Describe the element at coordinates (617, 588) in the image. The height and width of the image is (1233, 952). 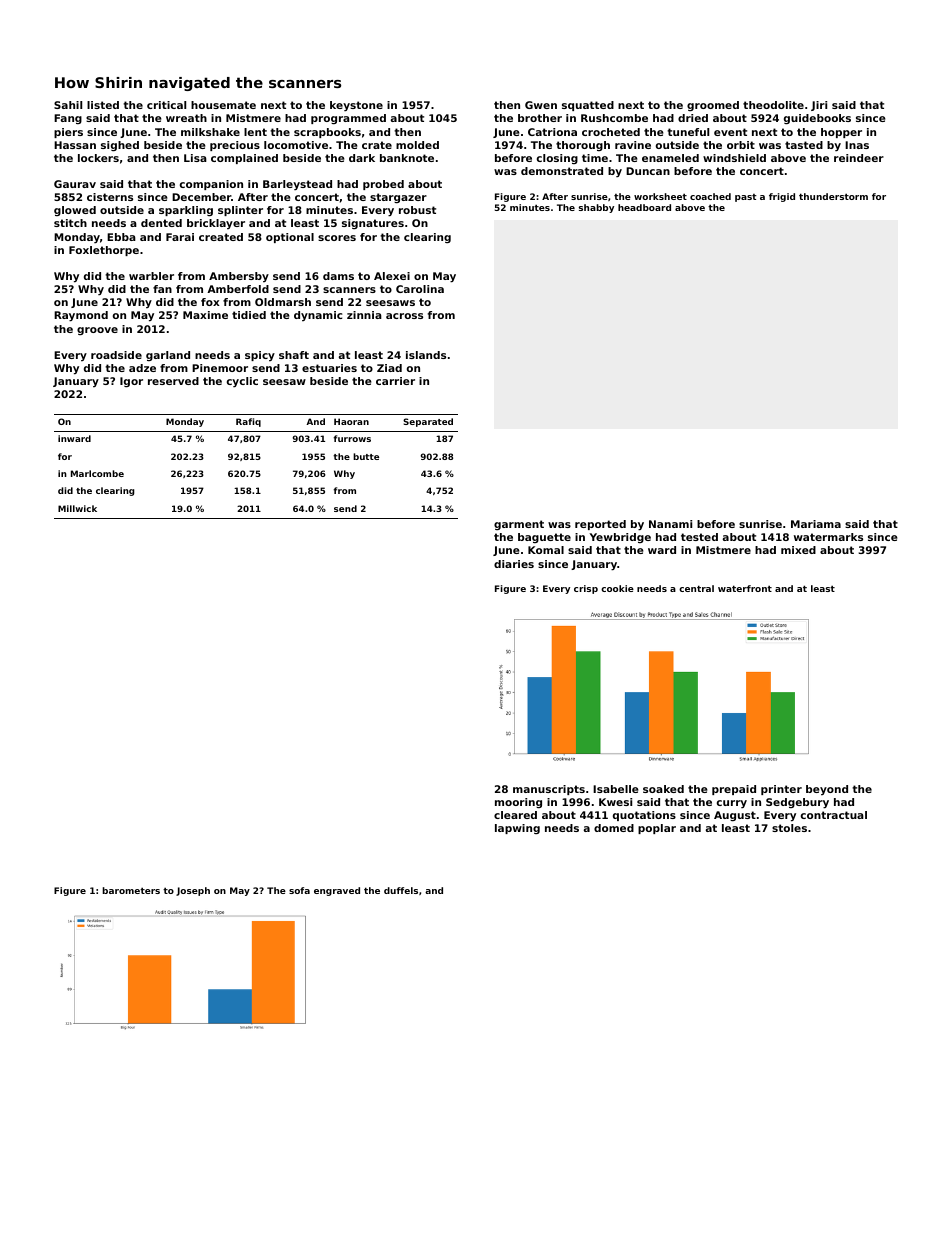
I see `cookie` at that location.
